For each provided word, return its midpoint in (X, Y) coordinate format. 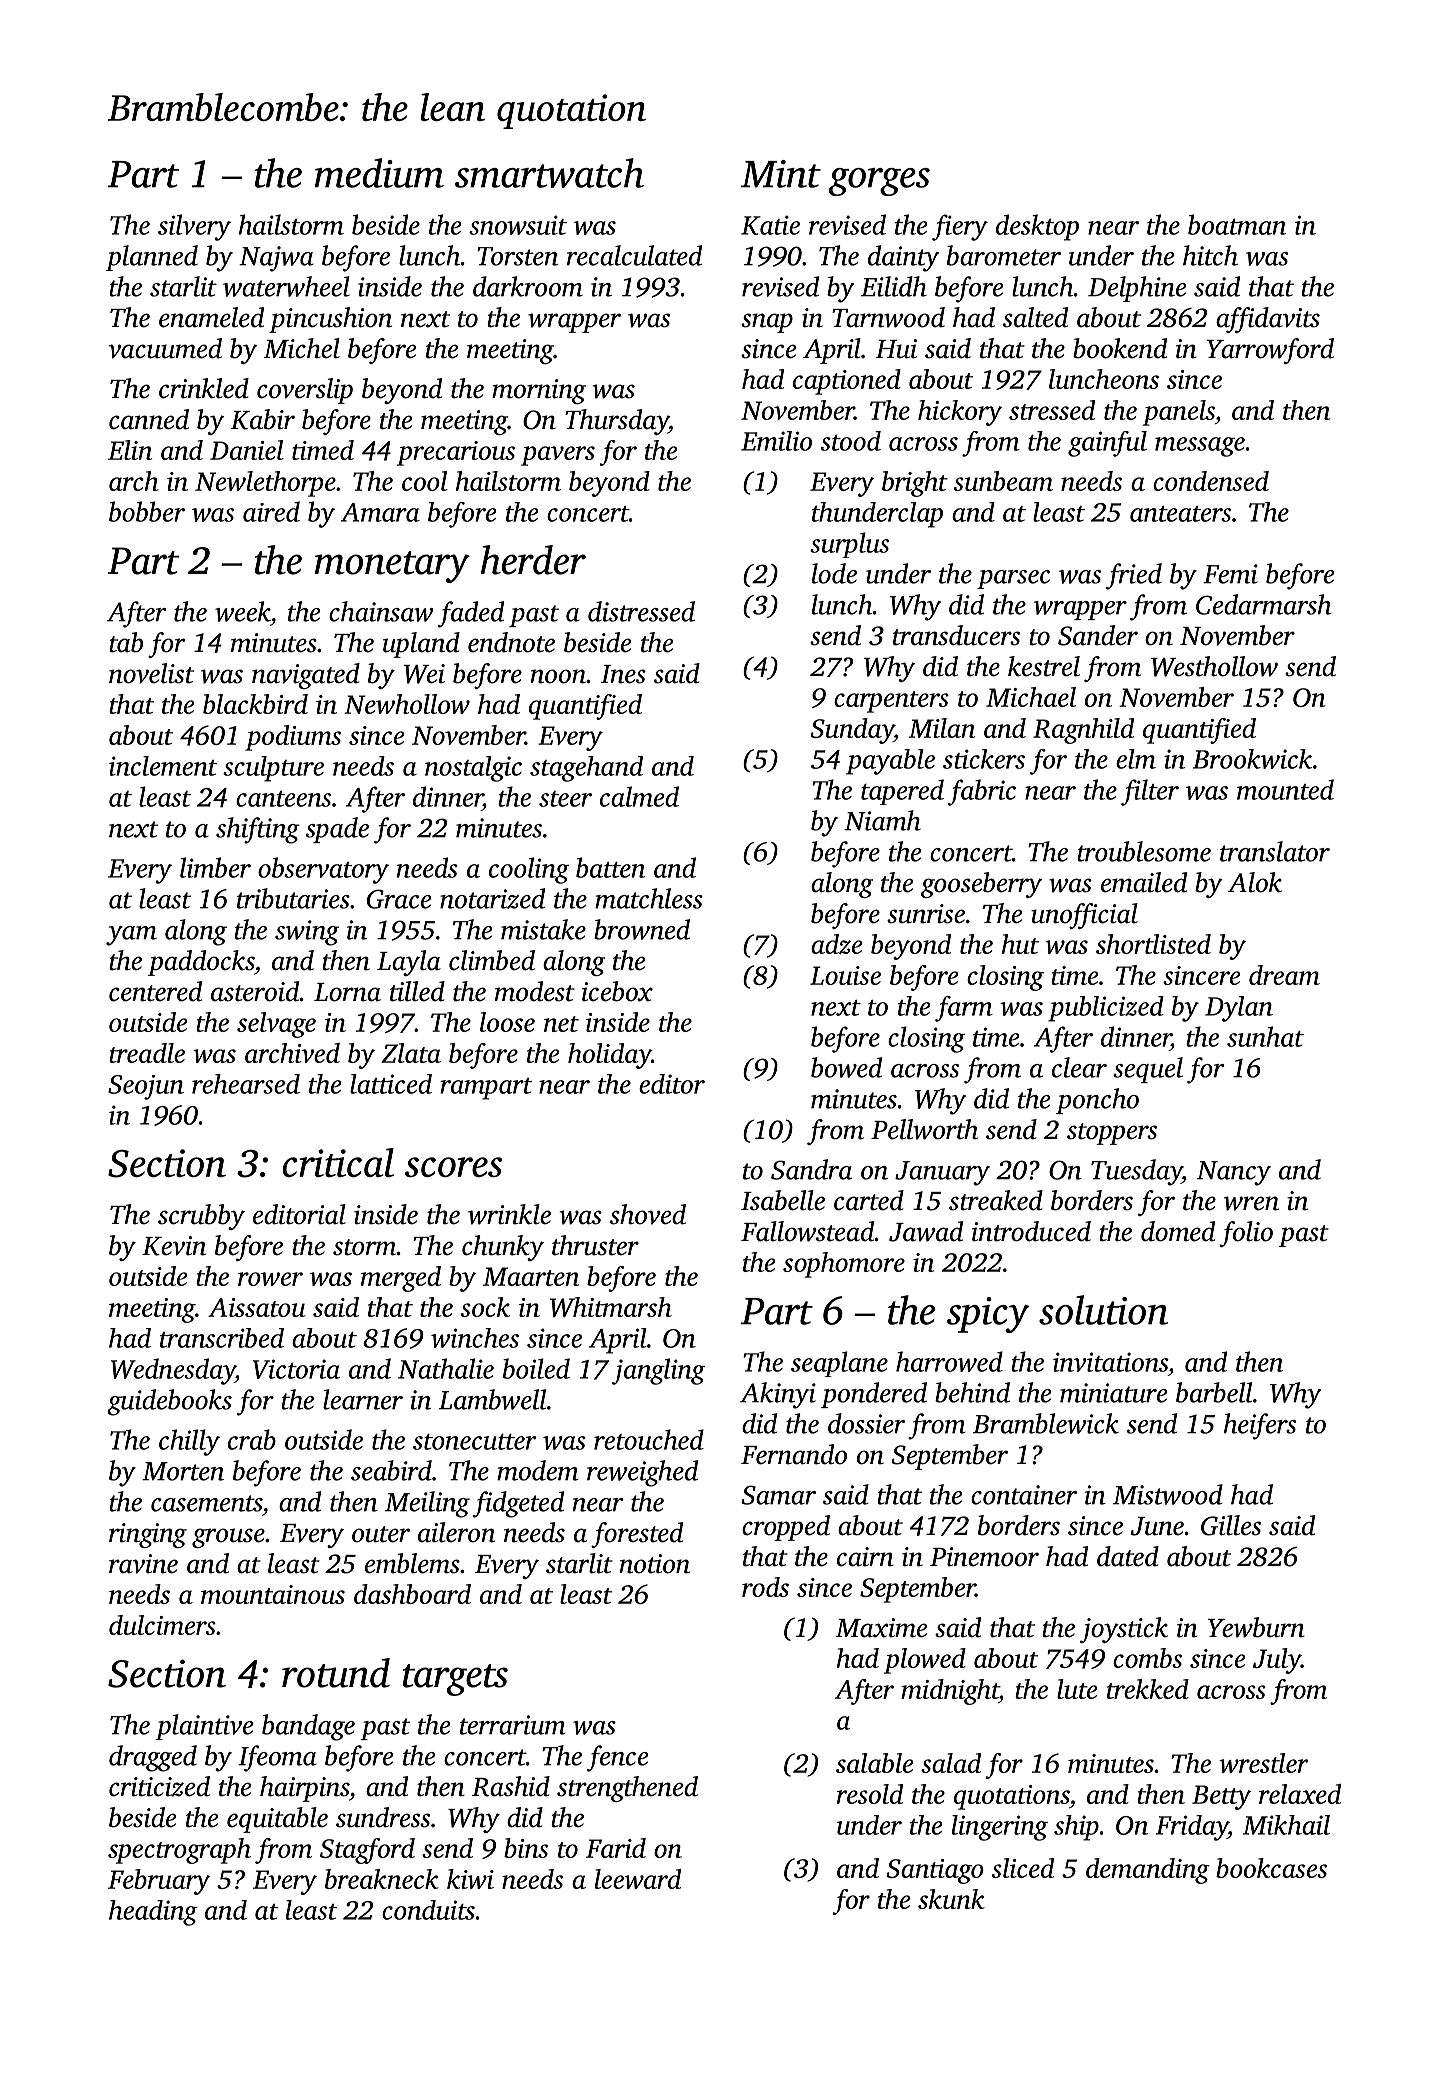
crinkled (204, 388)
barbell (1214, 1392)
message (1200, 447)
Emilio (776, 441)
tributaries (293, 898)
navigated (306, 676)
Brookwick (1252, 759)
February (159, 1882)
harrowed (949, 1361)
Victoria (296, 1369)
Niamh (882, 820)
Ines (623, 674)
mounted (1285, 789)
